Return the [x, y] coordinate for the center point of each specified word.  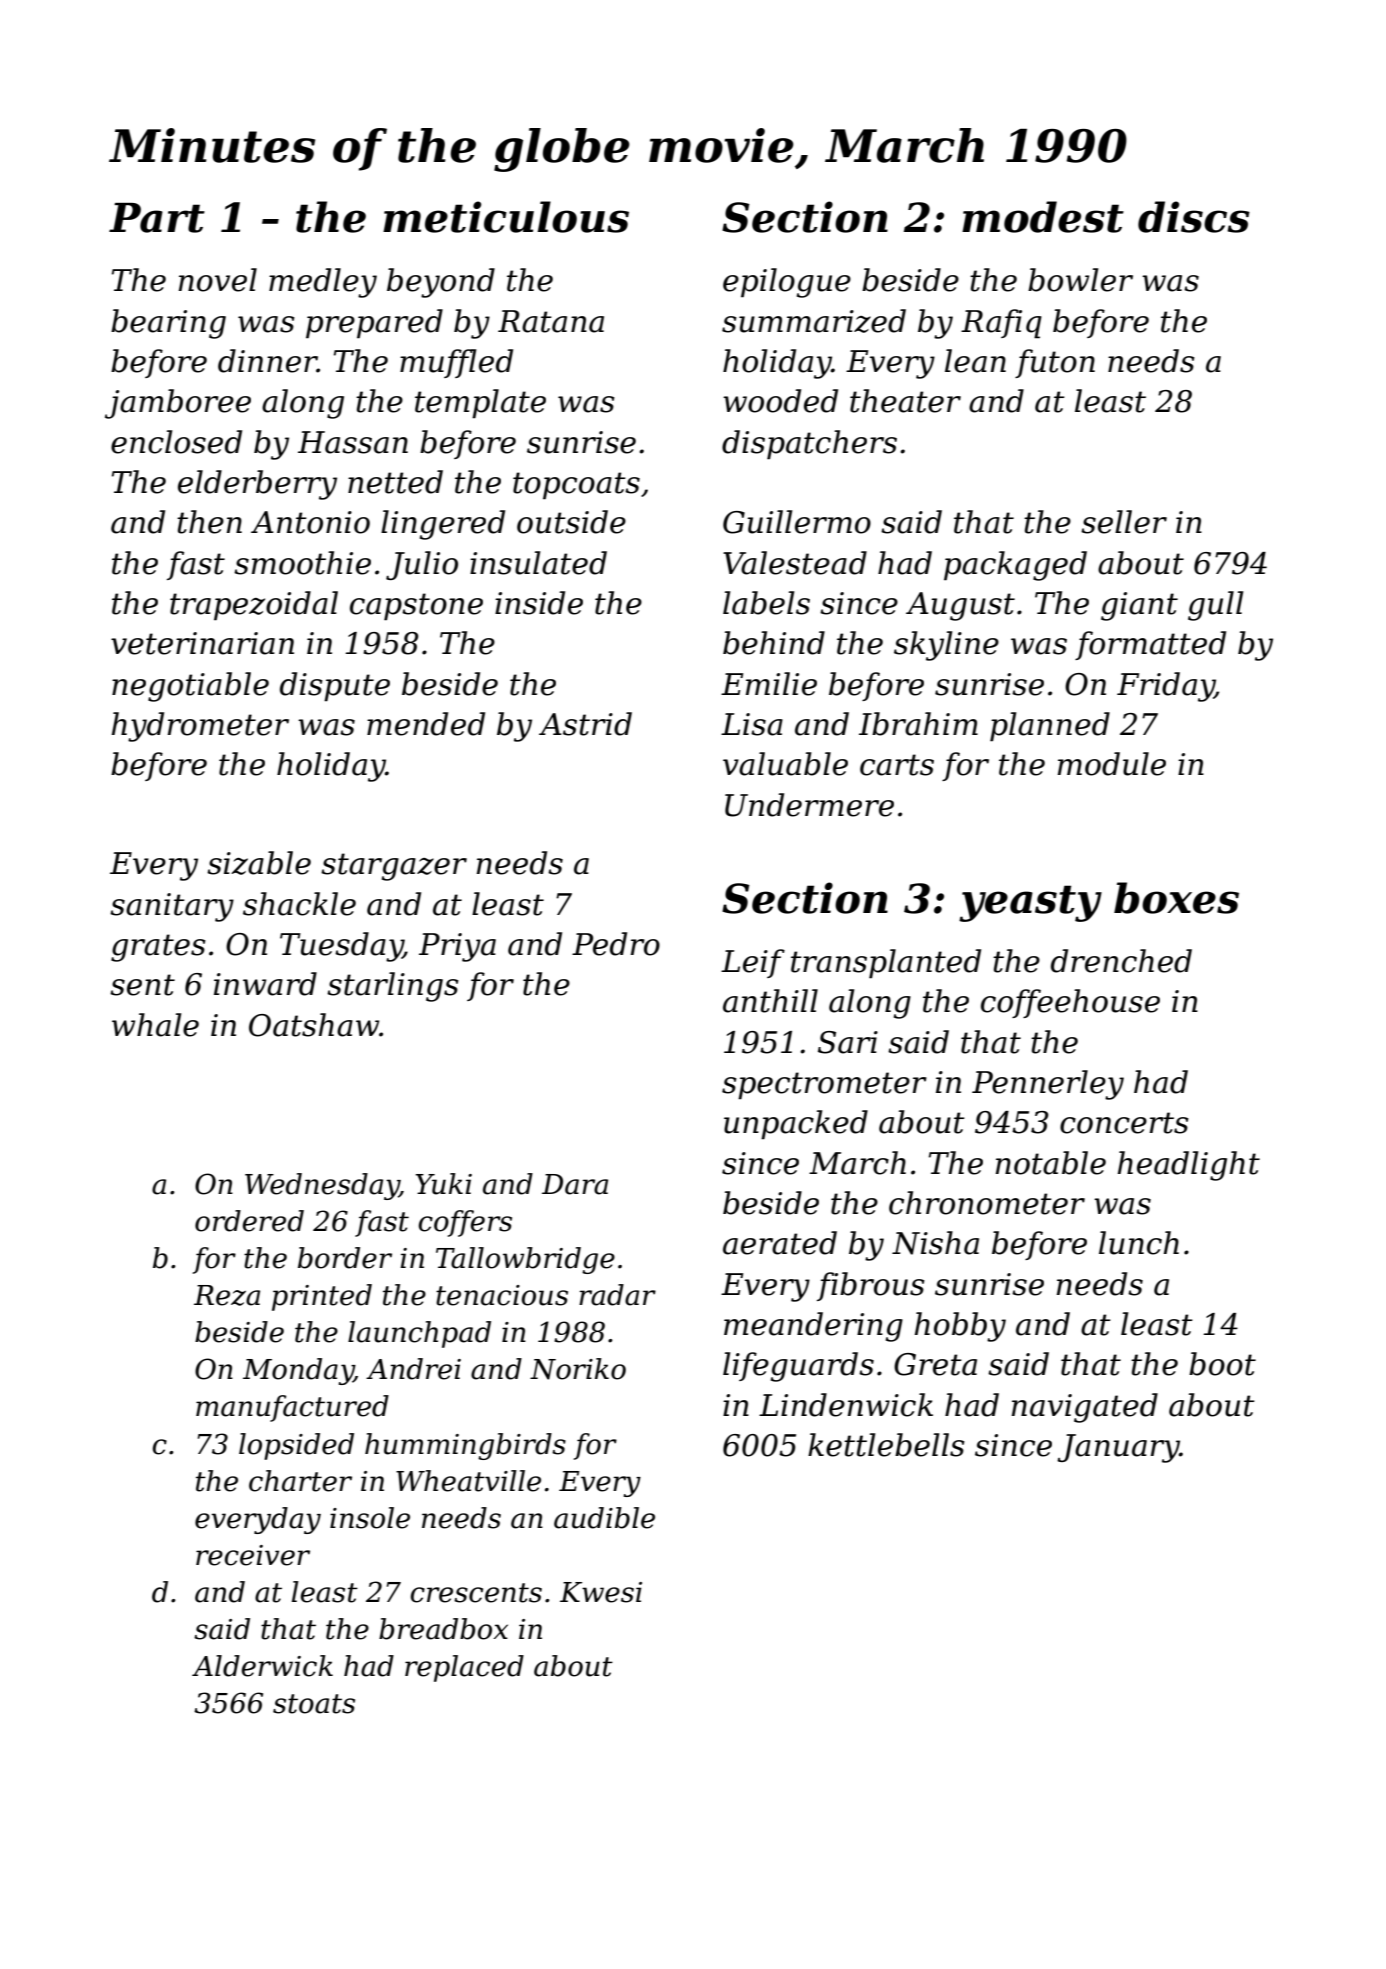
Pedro [616, 944]
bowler [1080, 280]
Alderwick [262, 1666]
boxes [1176, 898]
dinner [267, 361]
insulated [538, 563]
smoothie [302, 563]
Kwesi [601, 1592]
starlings [393, 987]
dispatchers [809, 445]
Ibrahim [918, 724]
